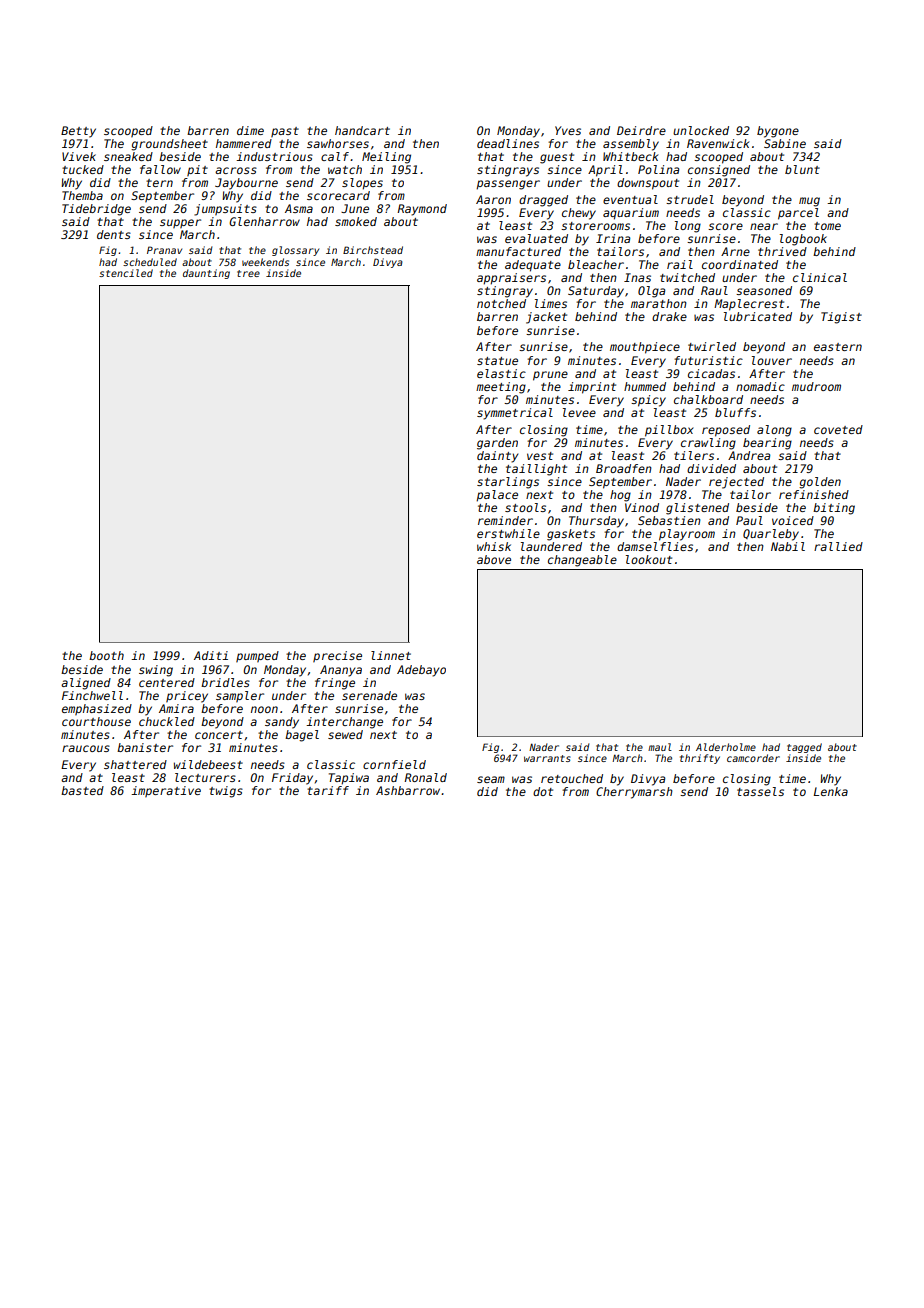 The width and height of the image is (924, 1308). I want to click on Birchstead, so click(373, 250).
